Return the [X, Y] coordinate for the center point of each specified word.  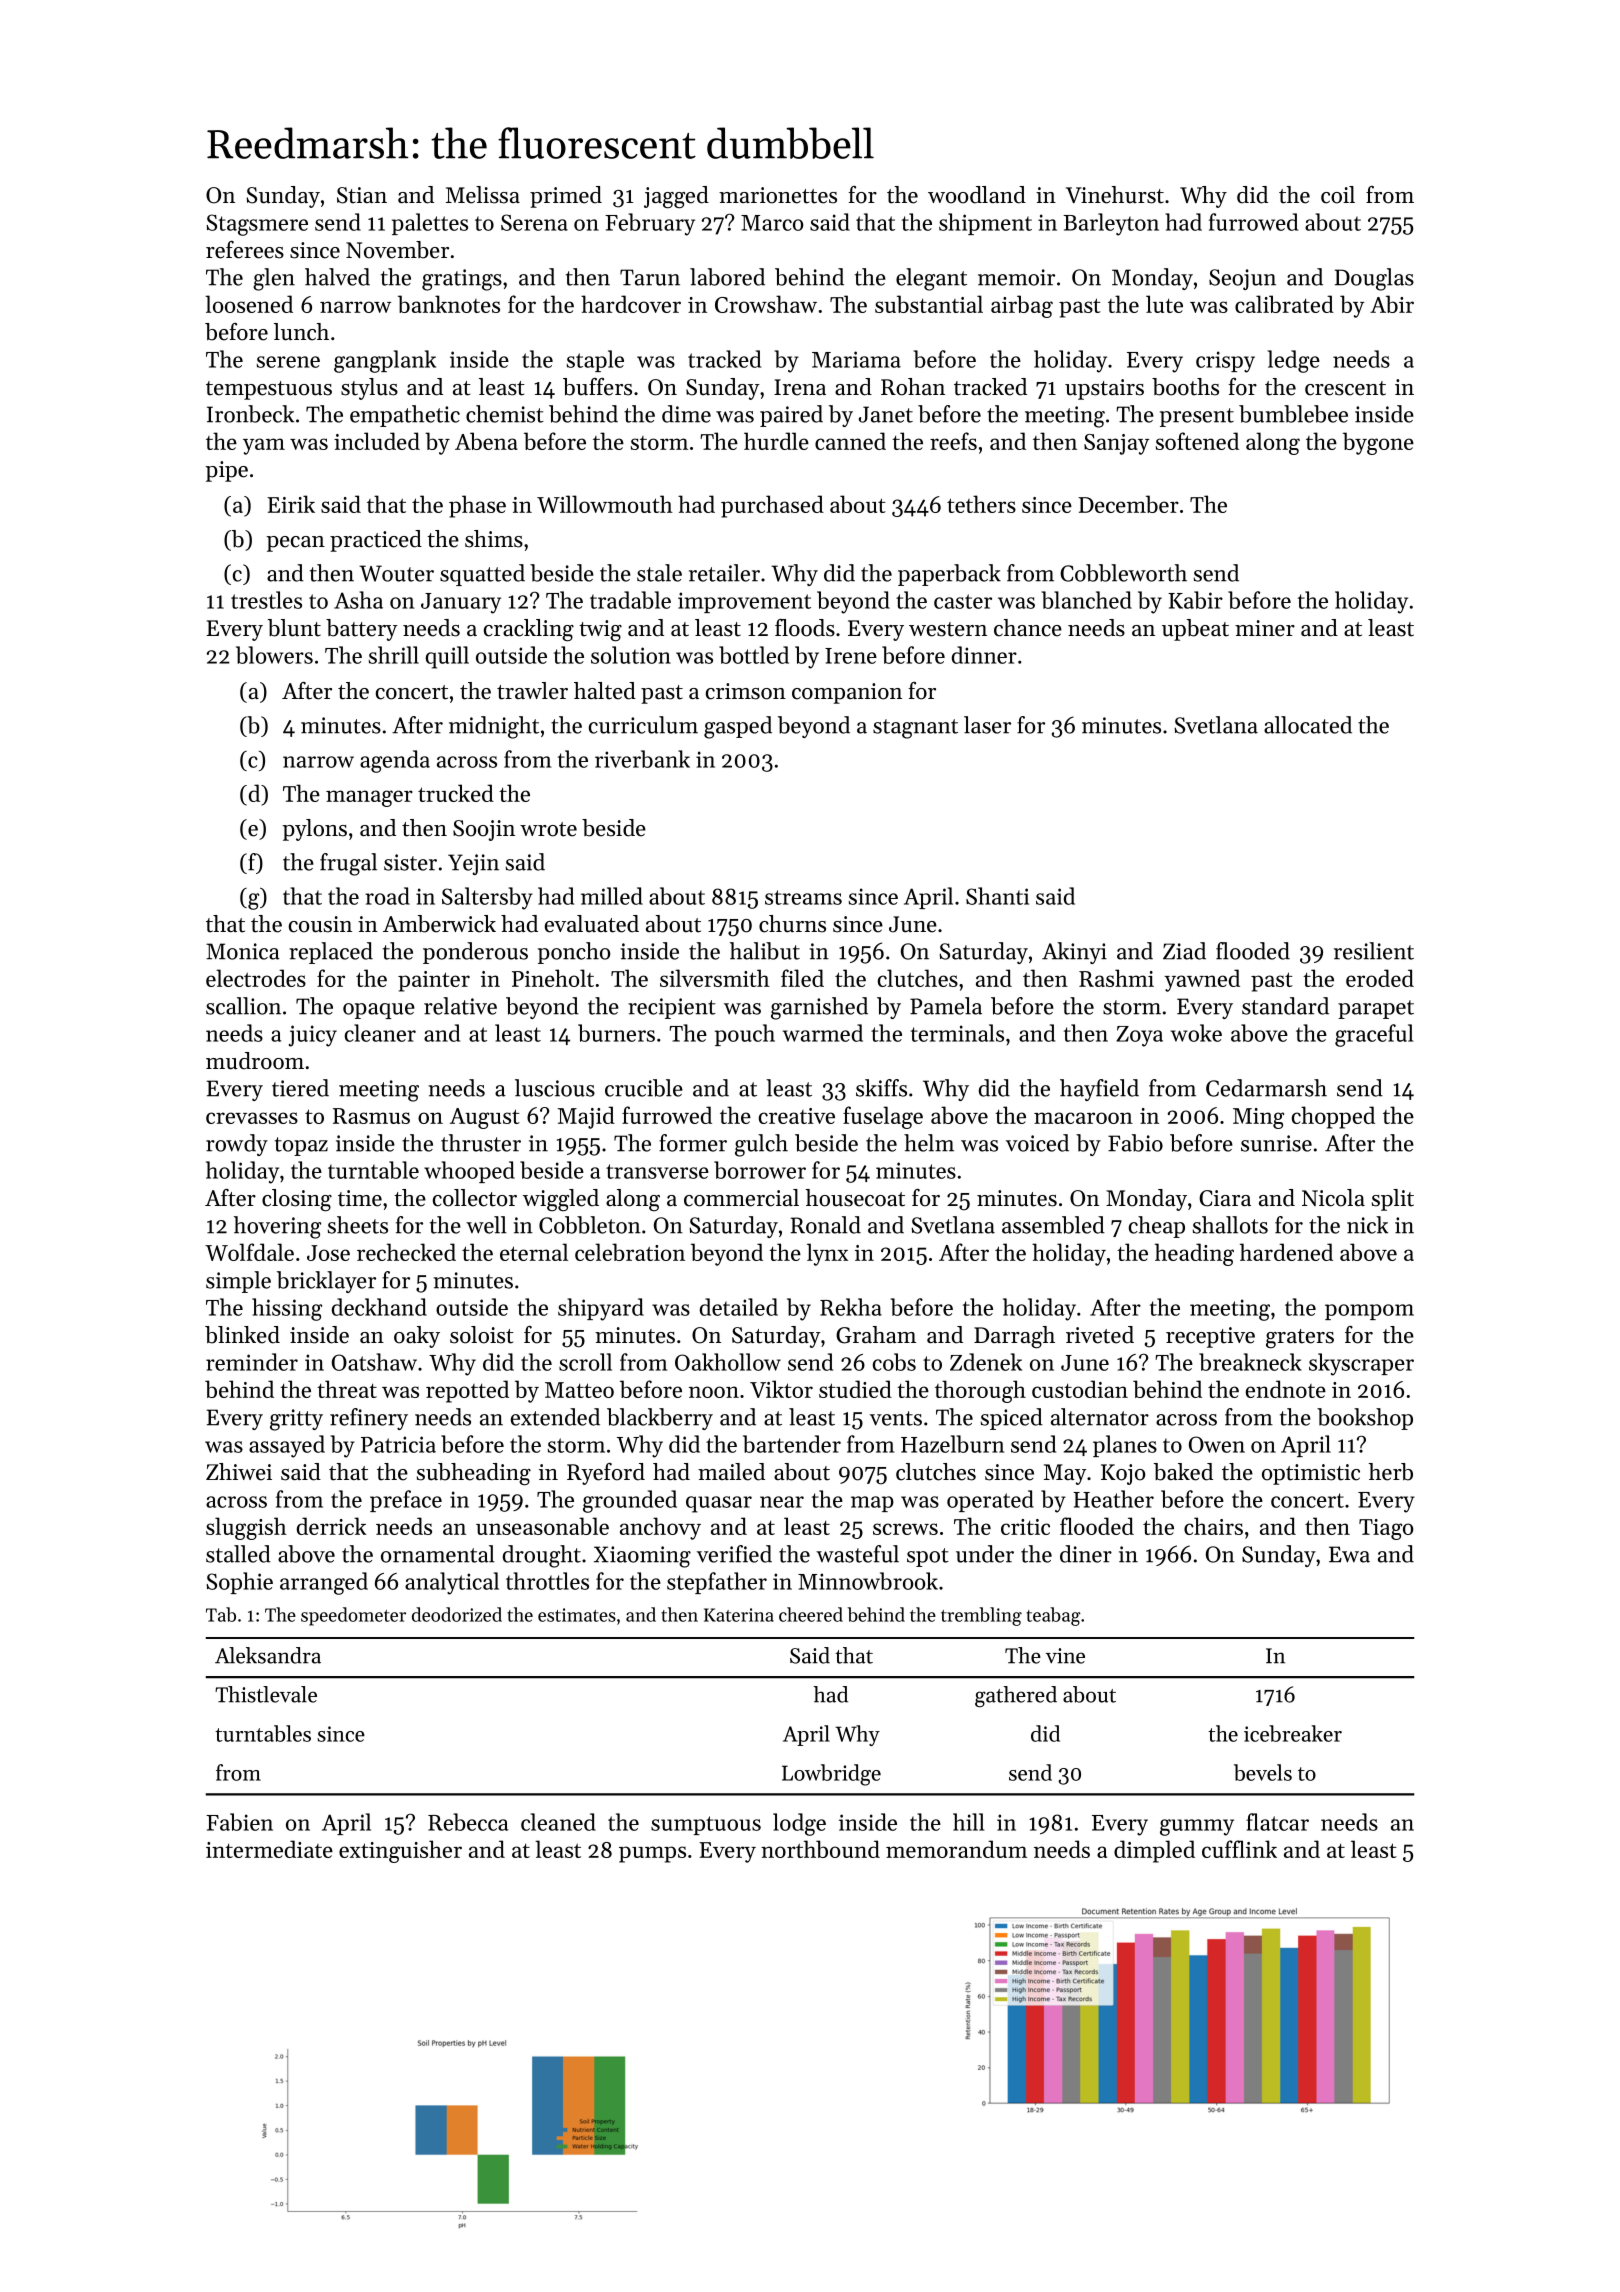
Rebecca [468, 1822]
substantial [929, 304]
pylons [314, 830]
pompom [1369, 1312]
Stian [362, 195]
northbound [820, 1849]
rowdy [237, 1145]
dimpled [1154, 1851]
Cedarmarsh [1266, 1088]
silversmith [715, 978]
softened [1197, 441]
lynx [827, 1254]
